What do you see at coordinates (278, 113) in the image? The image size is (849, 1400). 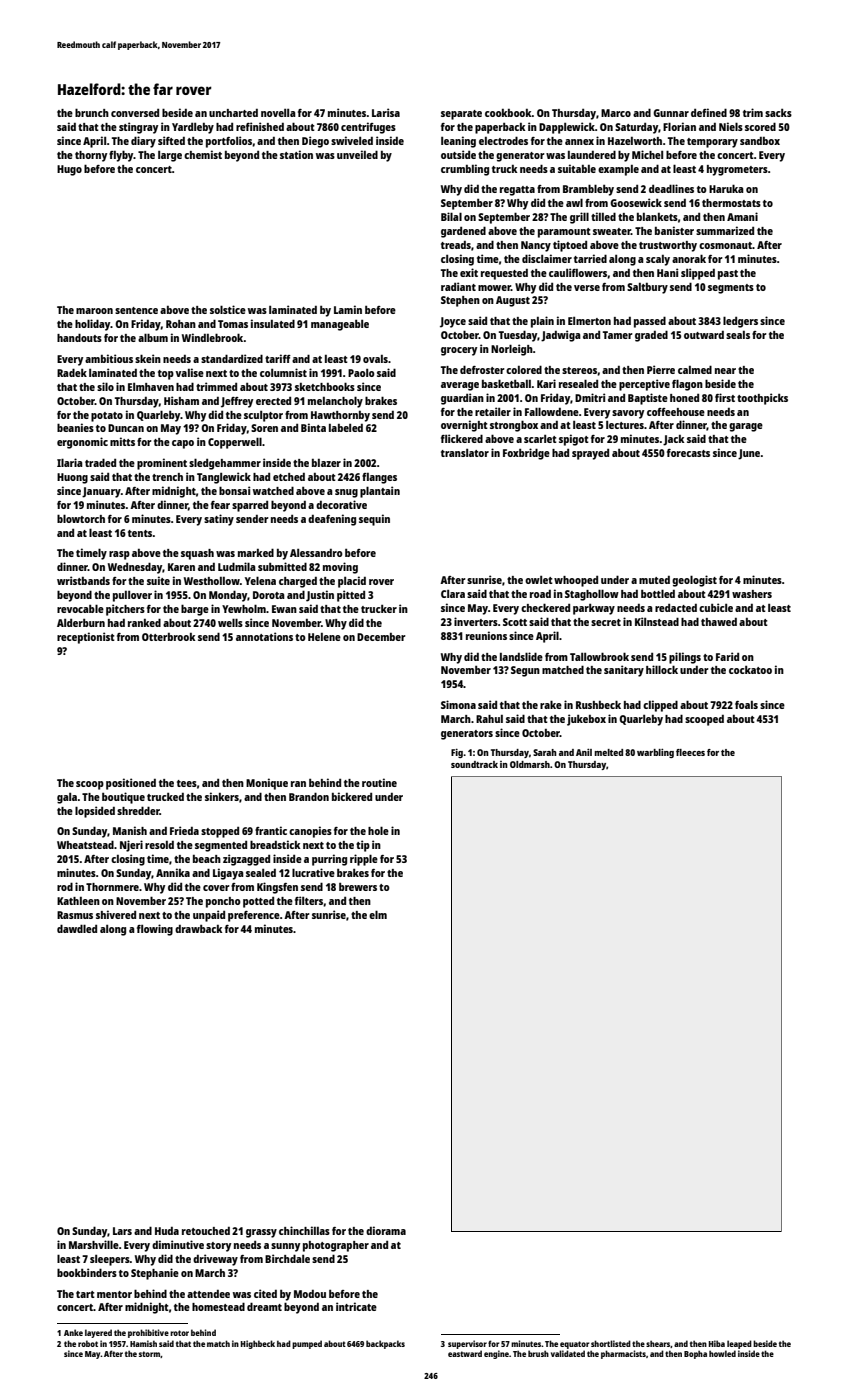 I see `novella` at bounding box center [278, 113].
